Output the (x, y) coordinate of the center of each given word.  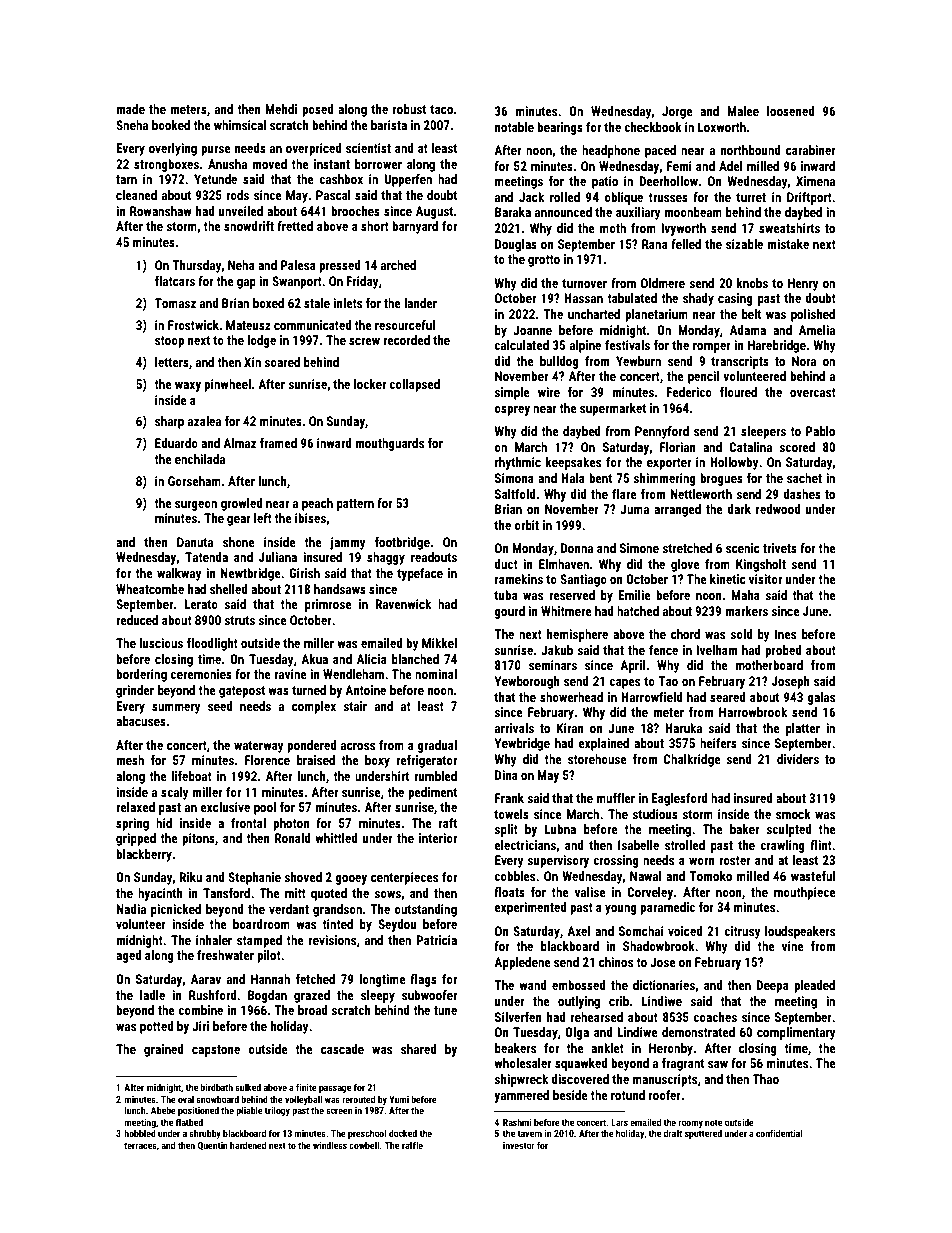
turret (751, 197)
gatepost (242, 692)
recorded (406, 340)
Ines (785, 634)
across (358, 746)
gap (246, 284)
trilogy (277, 1111)
